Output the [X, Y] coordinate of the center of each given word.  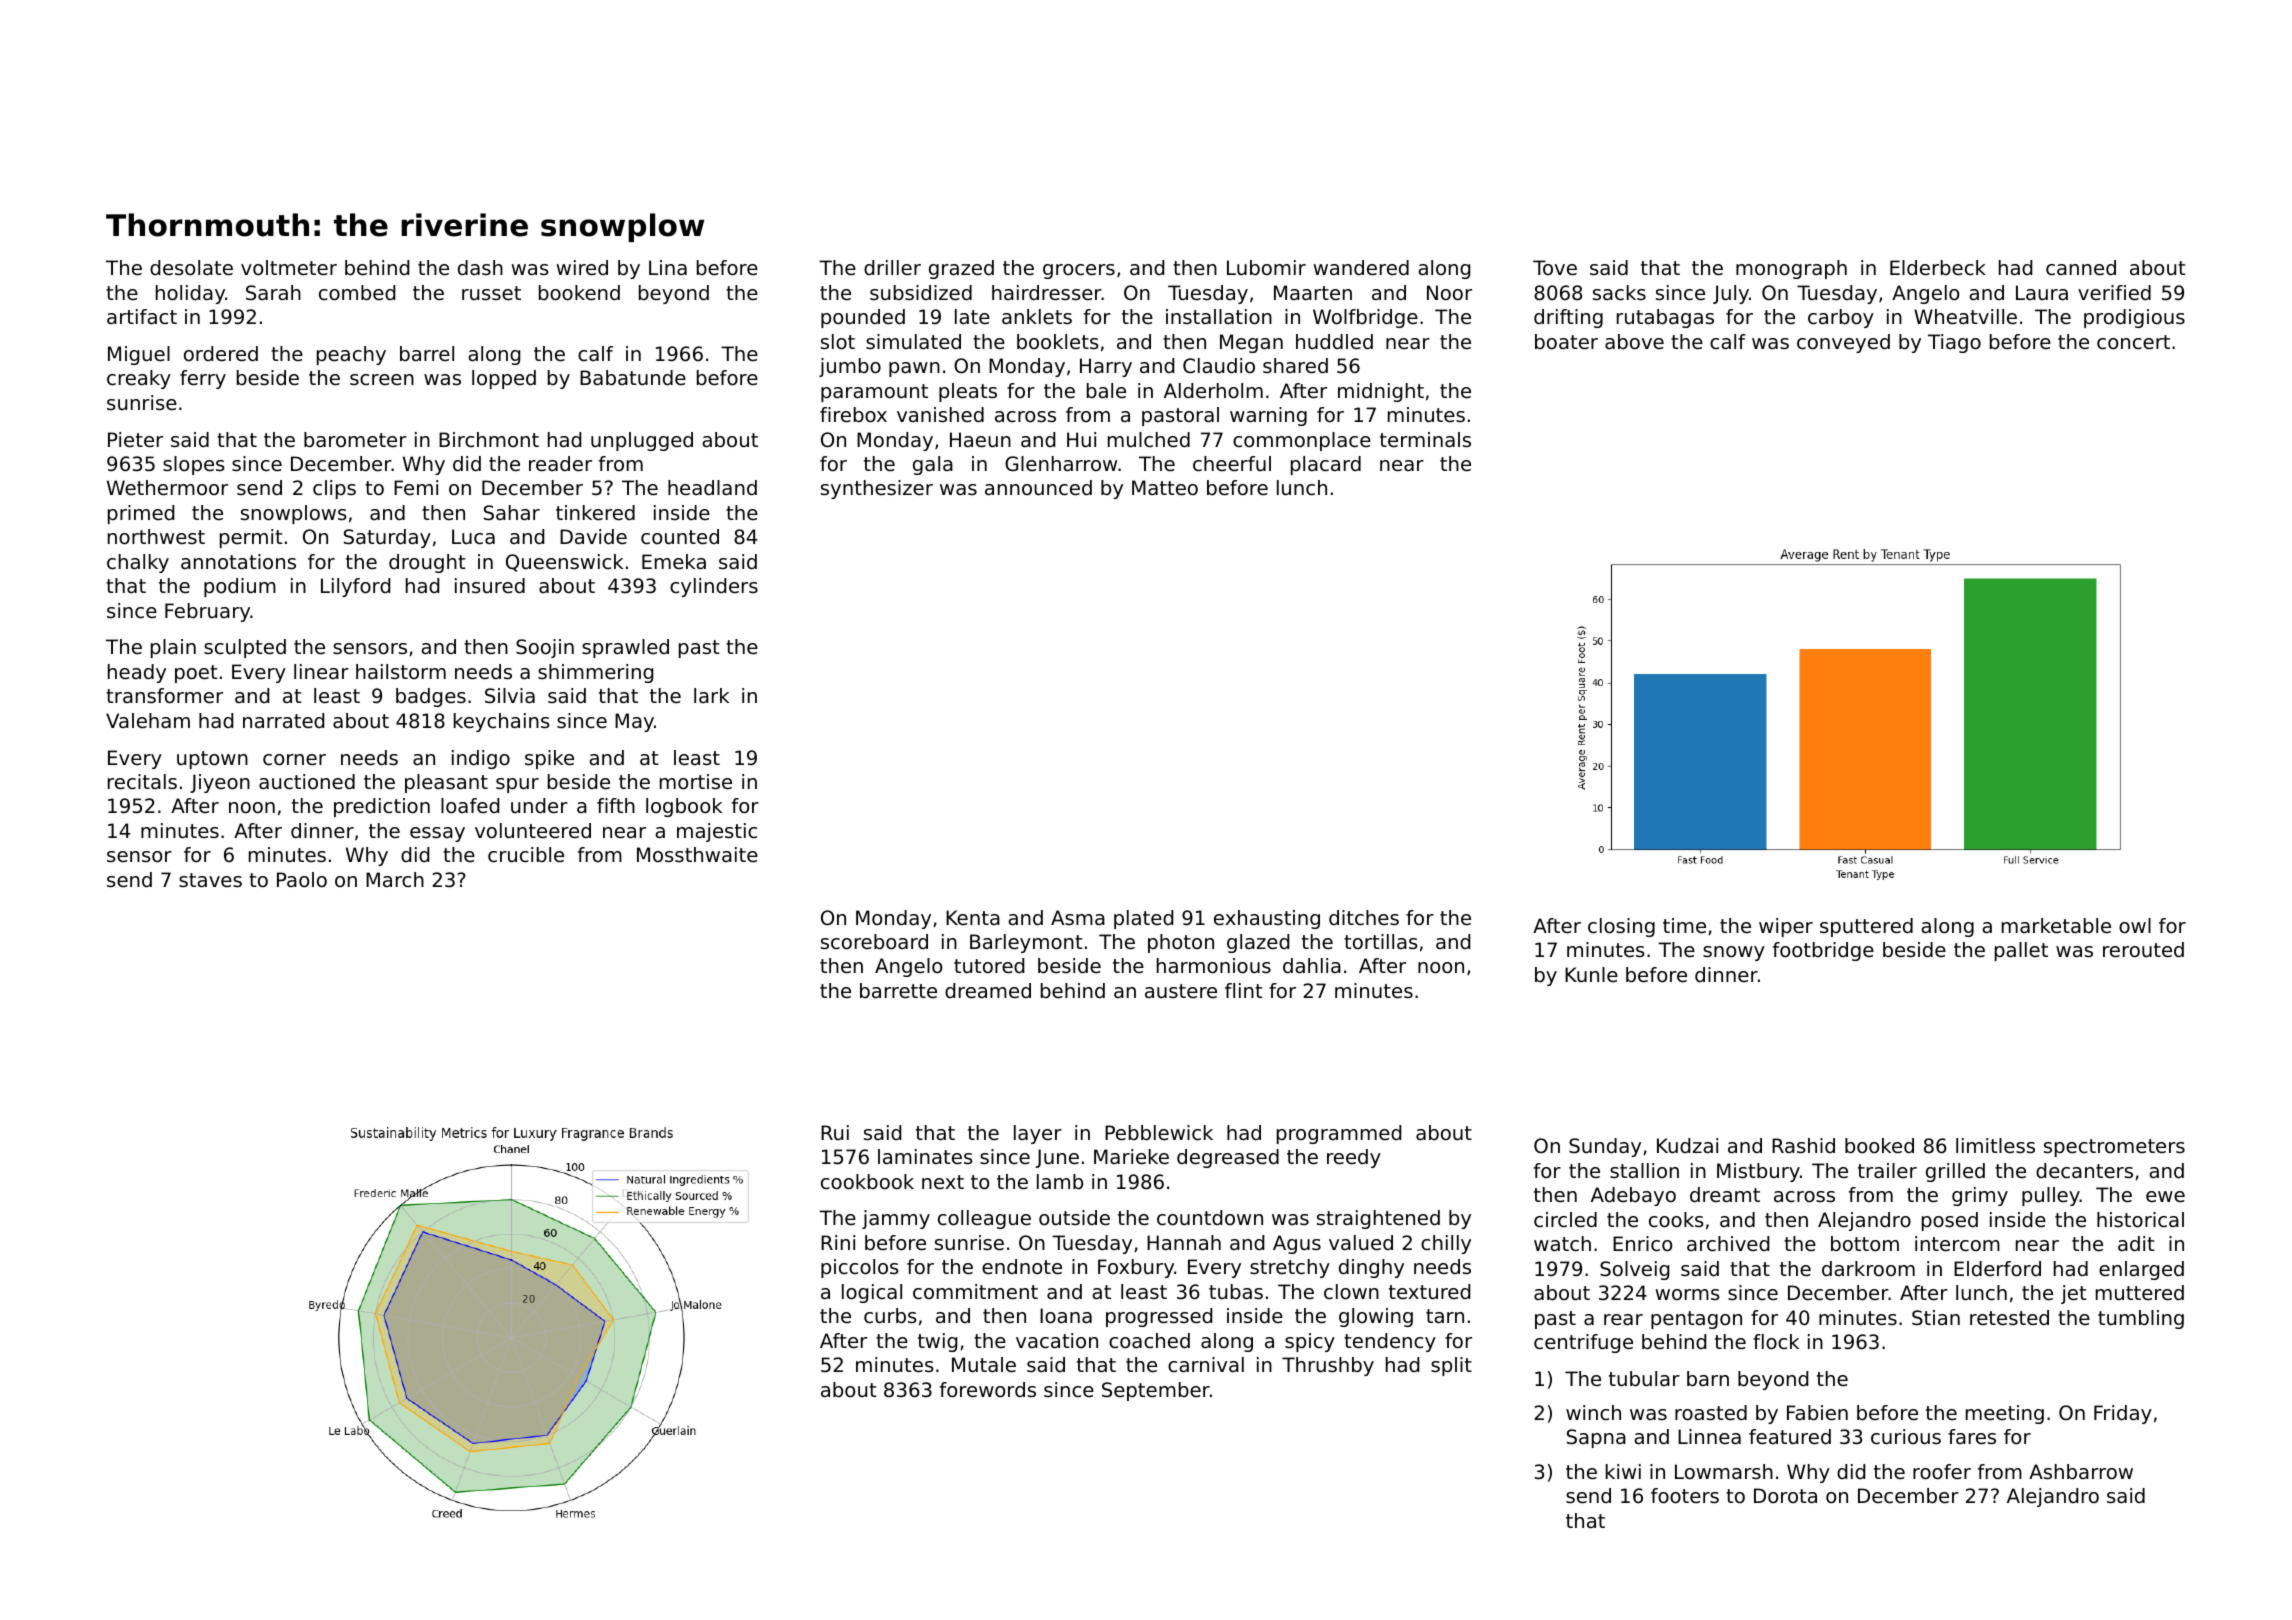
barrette [898, 991]
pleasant [446, 783]
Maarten [1313, 293]
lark [711, 695]
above [1634, 342]
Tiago [1954, 343]
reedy [1354, 1158]
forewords [988, 1390]
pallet [2021, 951]
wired [582, 268]
